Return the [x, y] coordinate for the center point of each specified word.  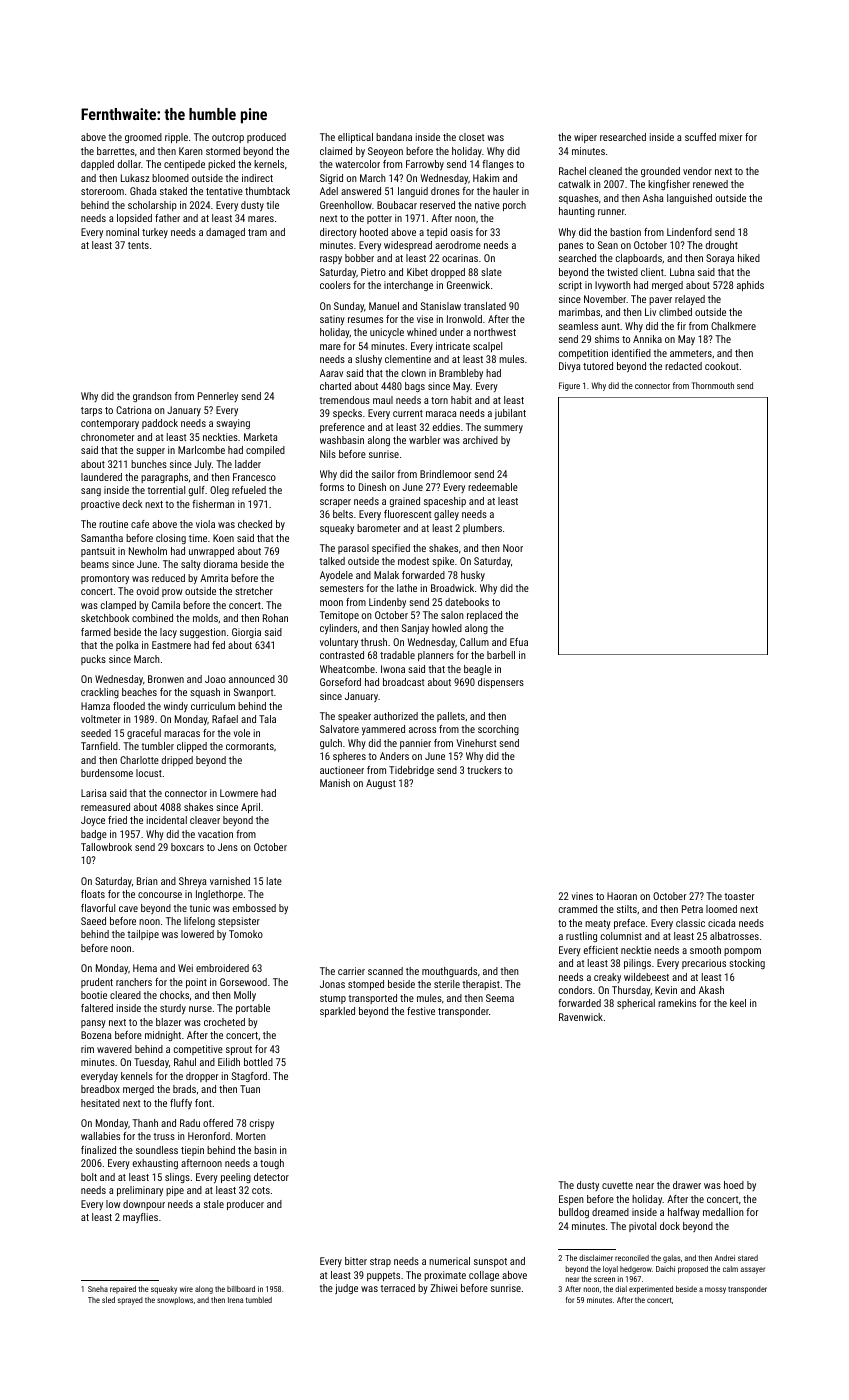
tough [272, 1164]
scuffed [700, 137]
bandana [394, 137]
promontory [105, 579]
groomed [143, 138]
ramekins [677, 1003]
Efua [519, 642]
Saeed [93, 921]
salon [452, 615]
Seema [500, 998]
